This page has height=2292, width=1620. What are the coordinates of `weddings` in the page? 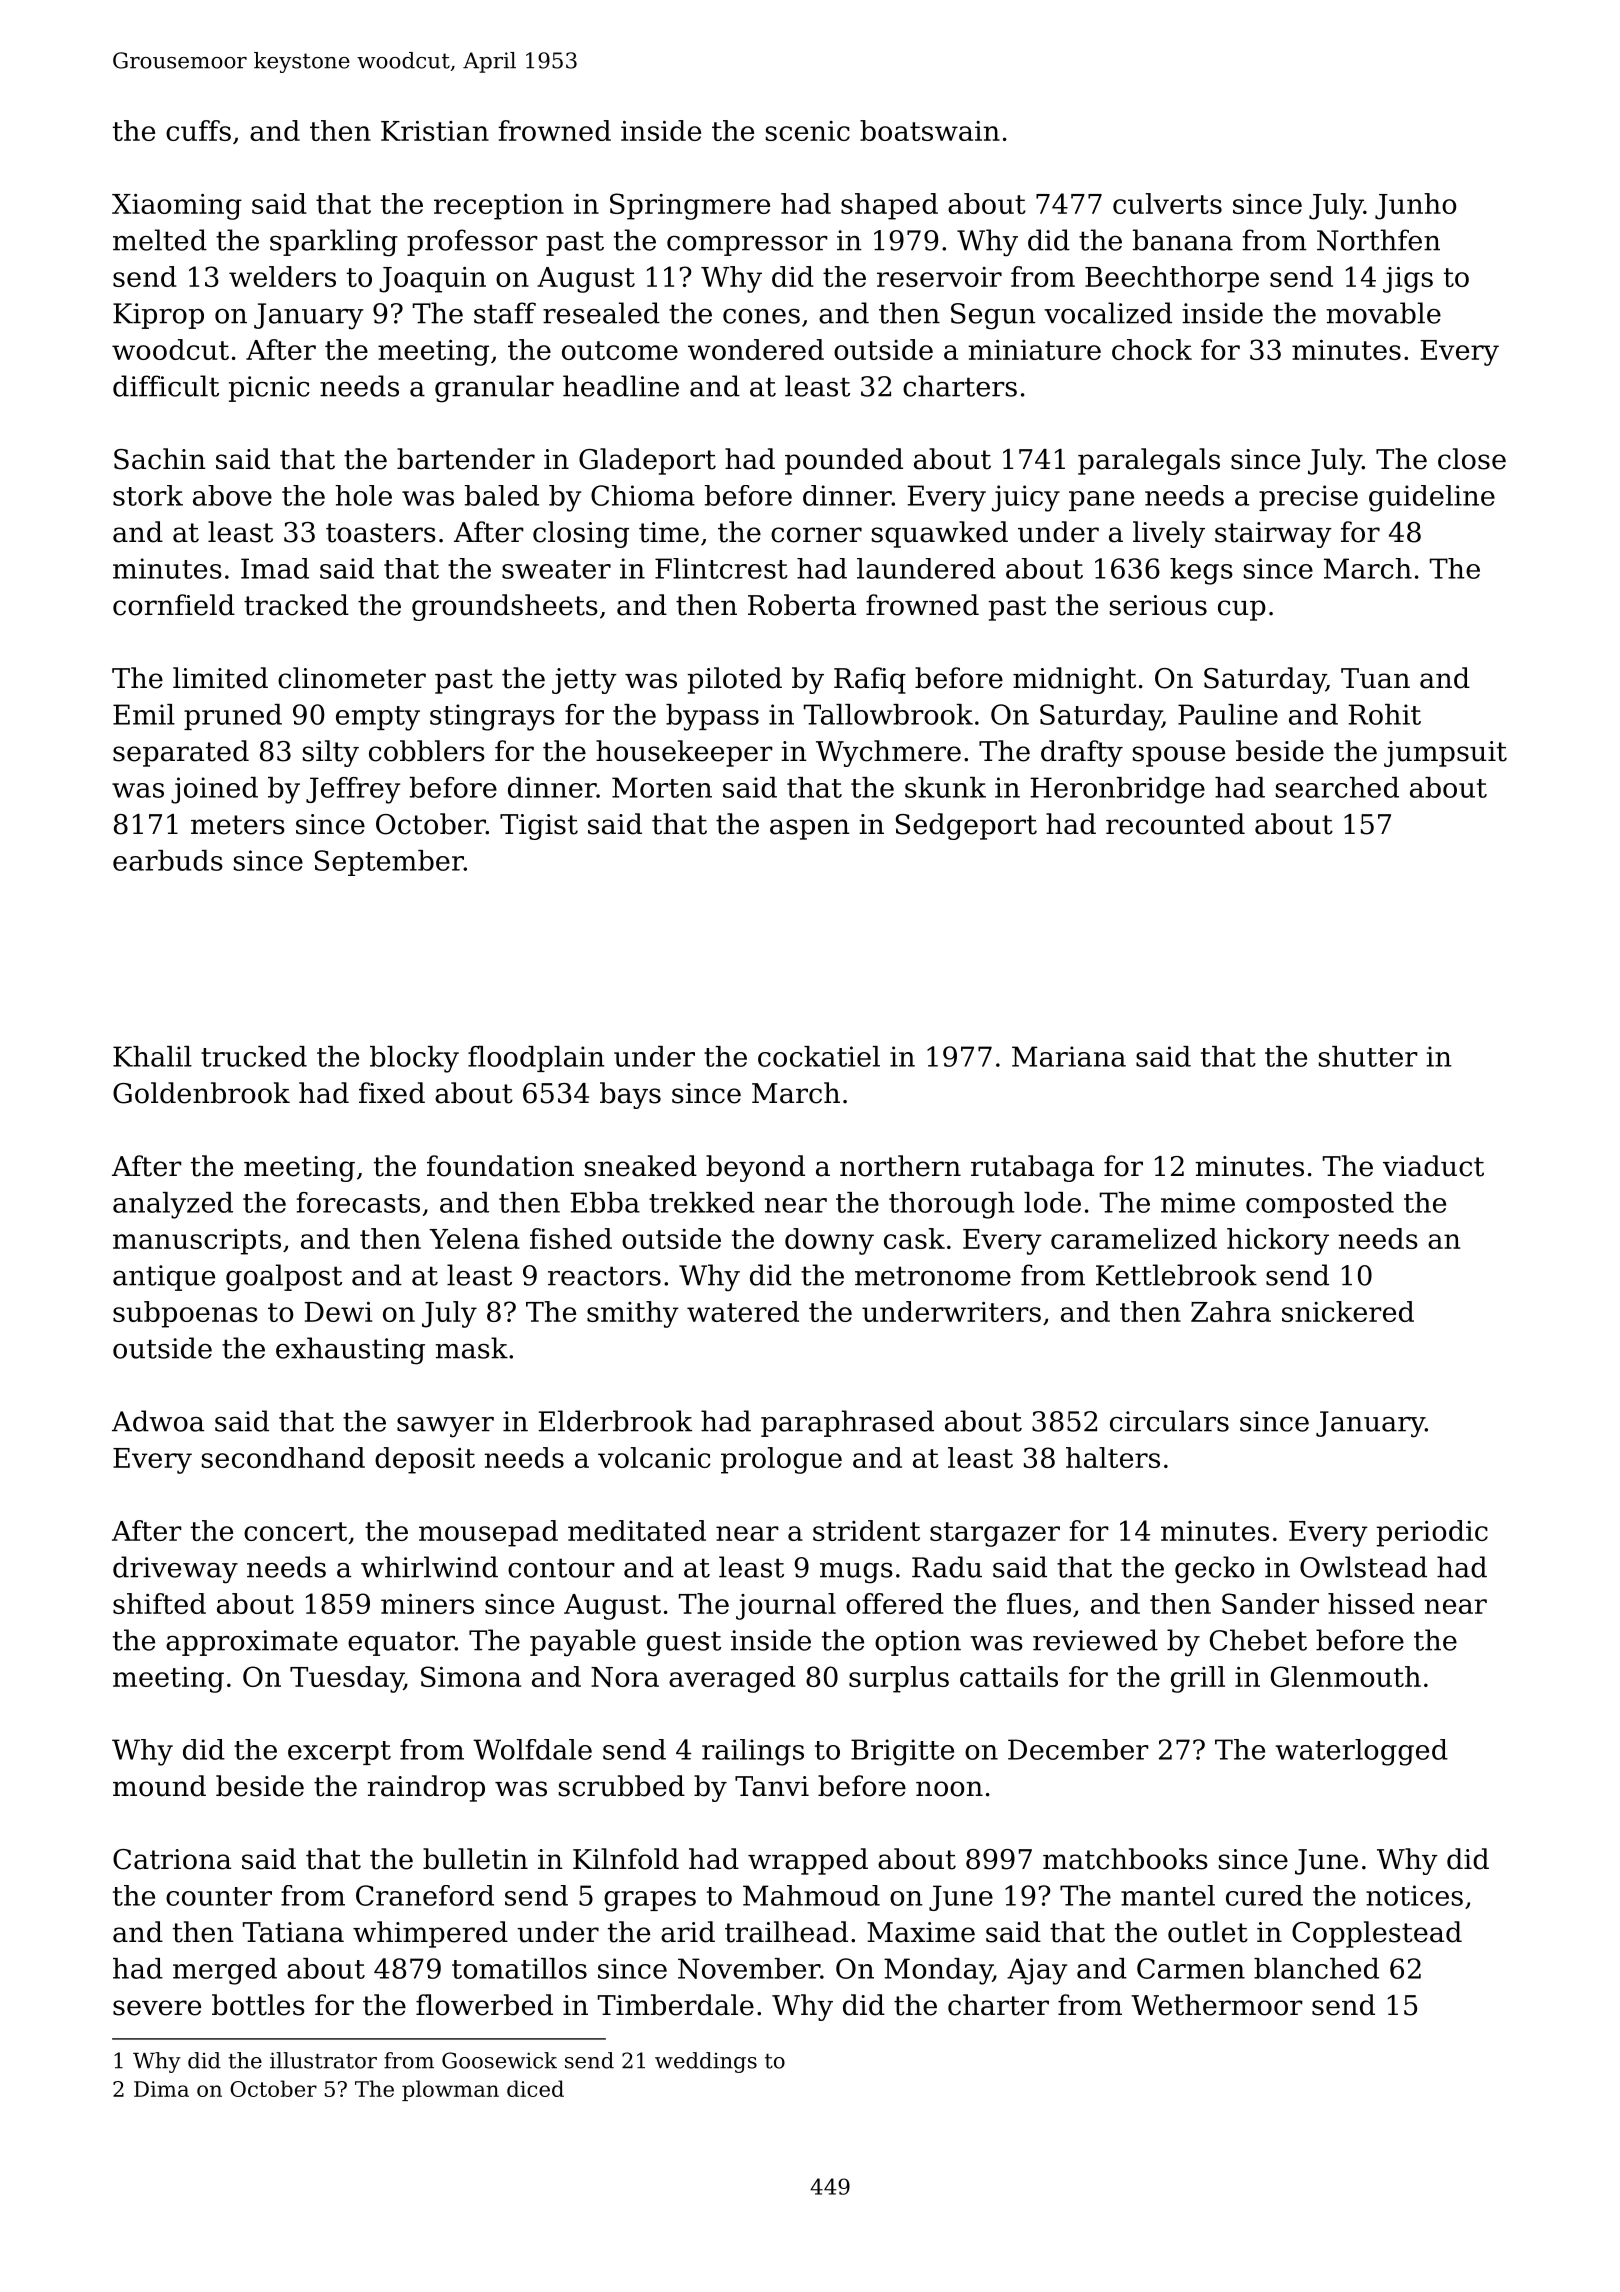 It's located at (706, 2062).
